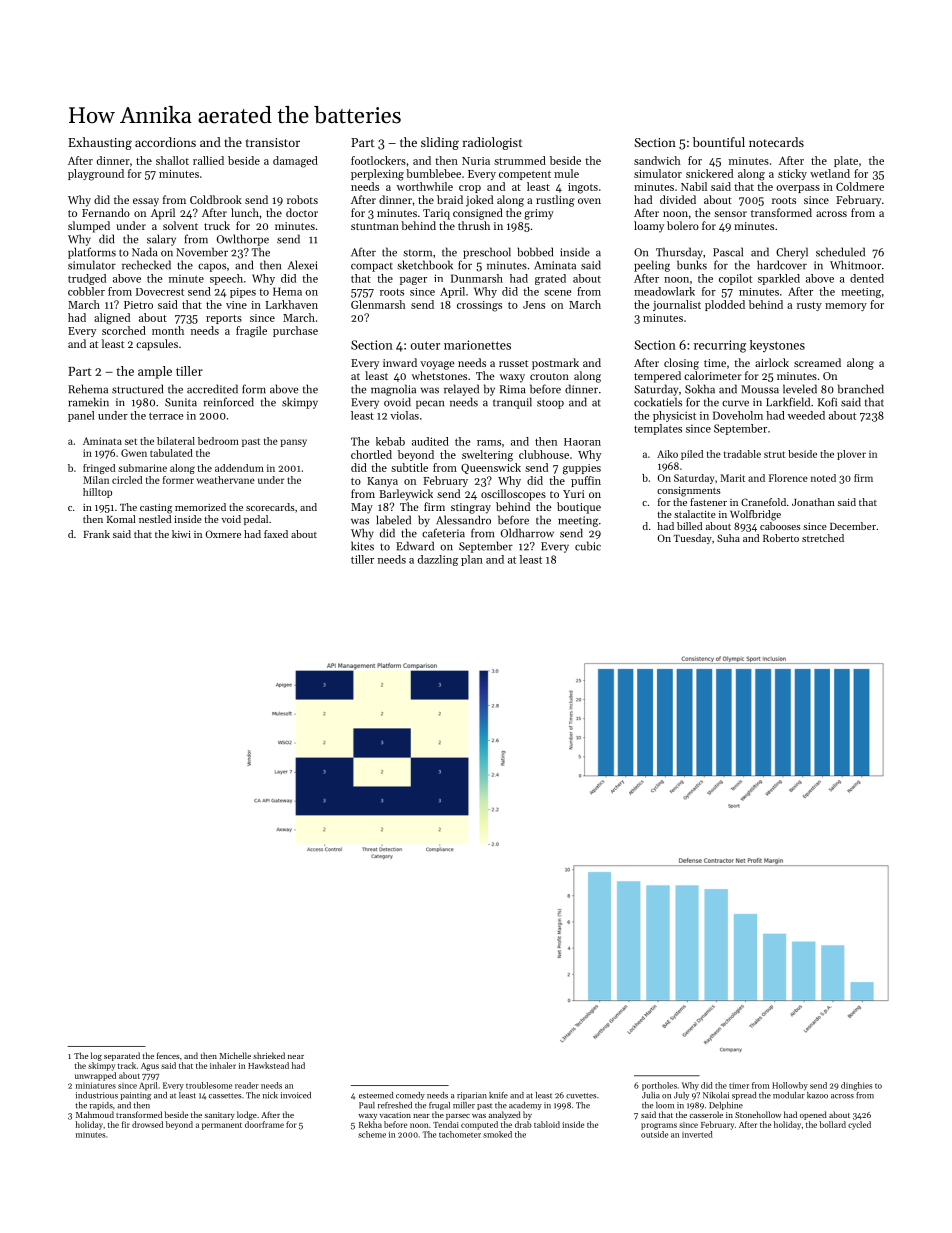 The width and height of the screenshot is (952, 1233). Describe the element at coordinates (781, 538) in the screenshot. I see `Roberto` at that location.
